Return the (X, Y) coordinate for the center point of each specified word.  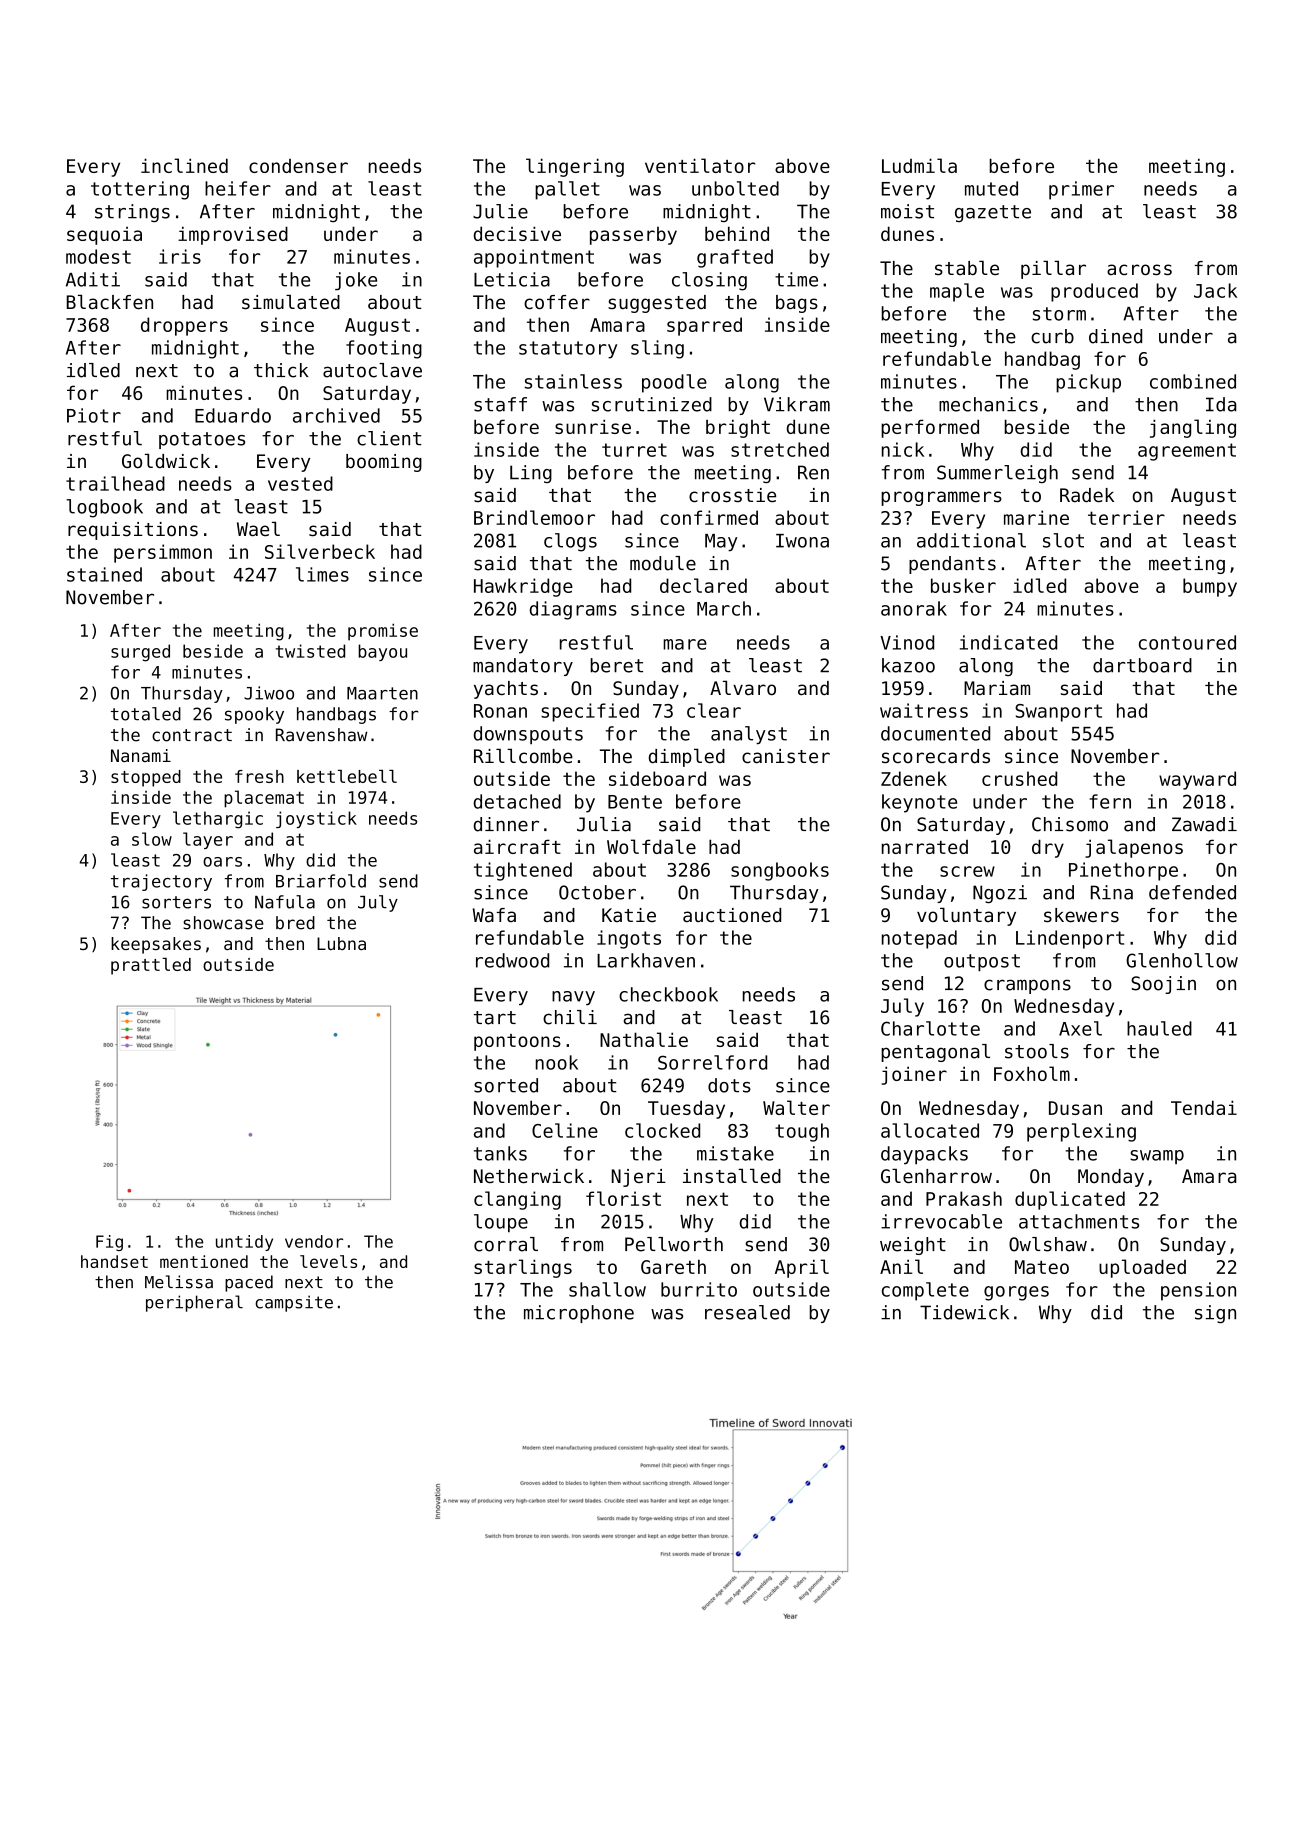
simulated (291, 302)
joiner (914, 1075)
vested (300, 483)
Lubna (341, 943)
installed (732, 1176)
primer (1081, 190)
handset (114, 1261)
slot (1063, 540)
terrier (1126, 517)
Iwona (802, 541)
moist (907, 211)
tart (495, 1018)
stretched (780, 449)
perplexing (1081, 1132)
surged (140, 653)
